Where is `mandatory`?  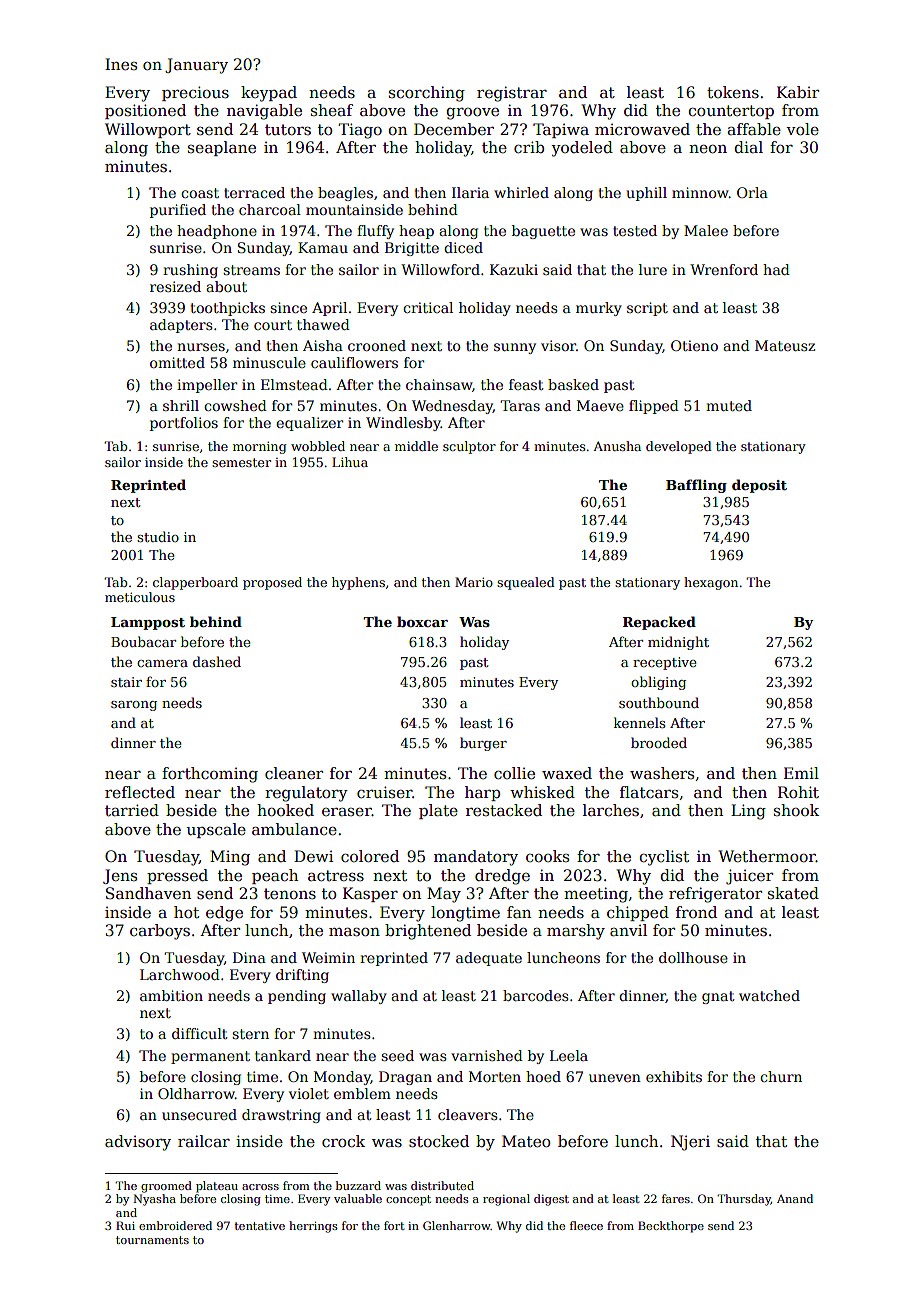
mandatory is located at coordinates (476, 858).
